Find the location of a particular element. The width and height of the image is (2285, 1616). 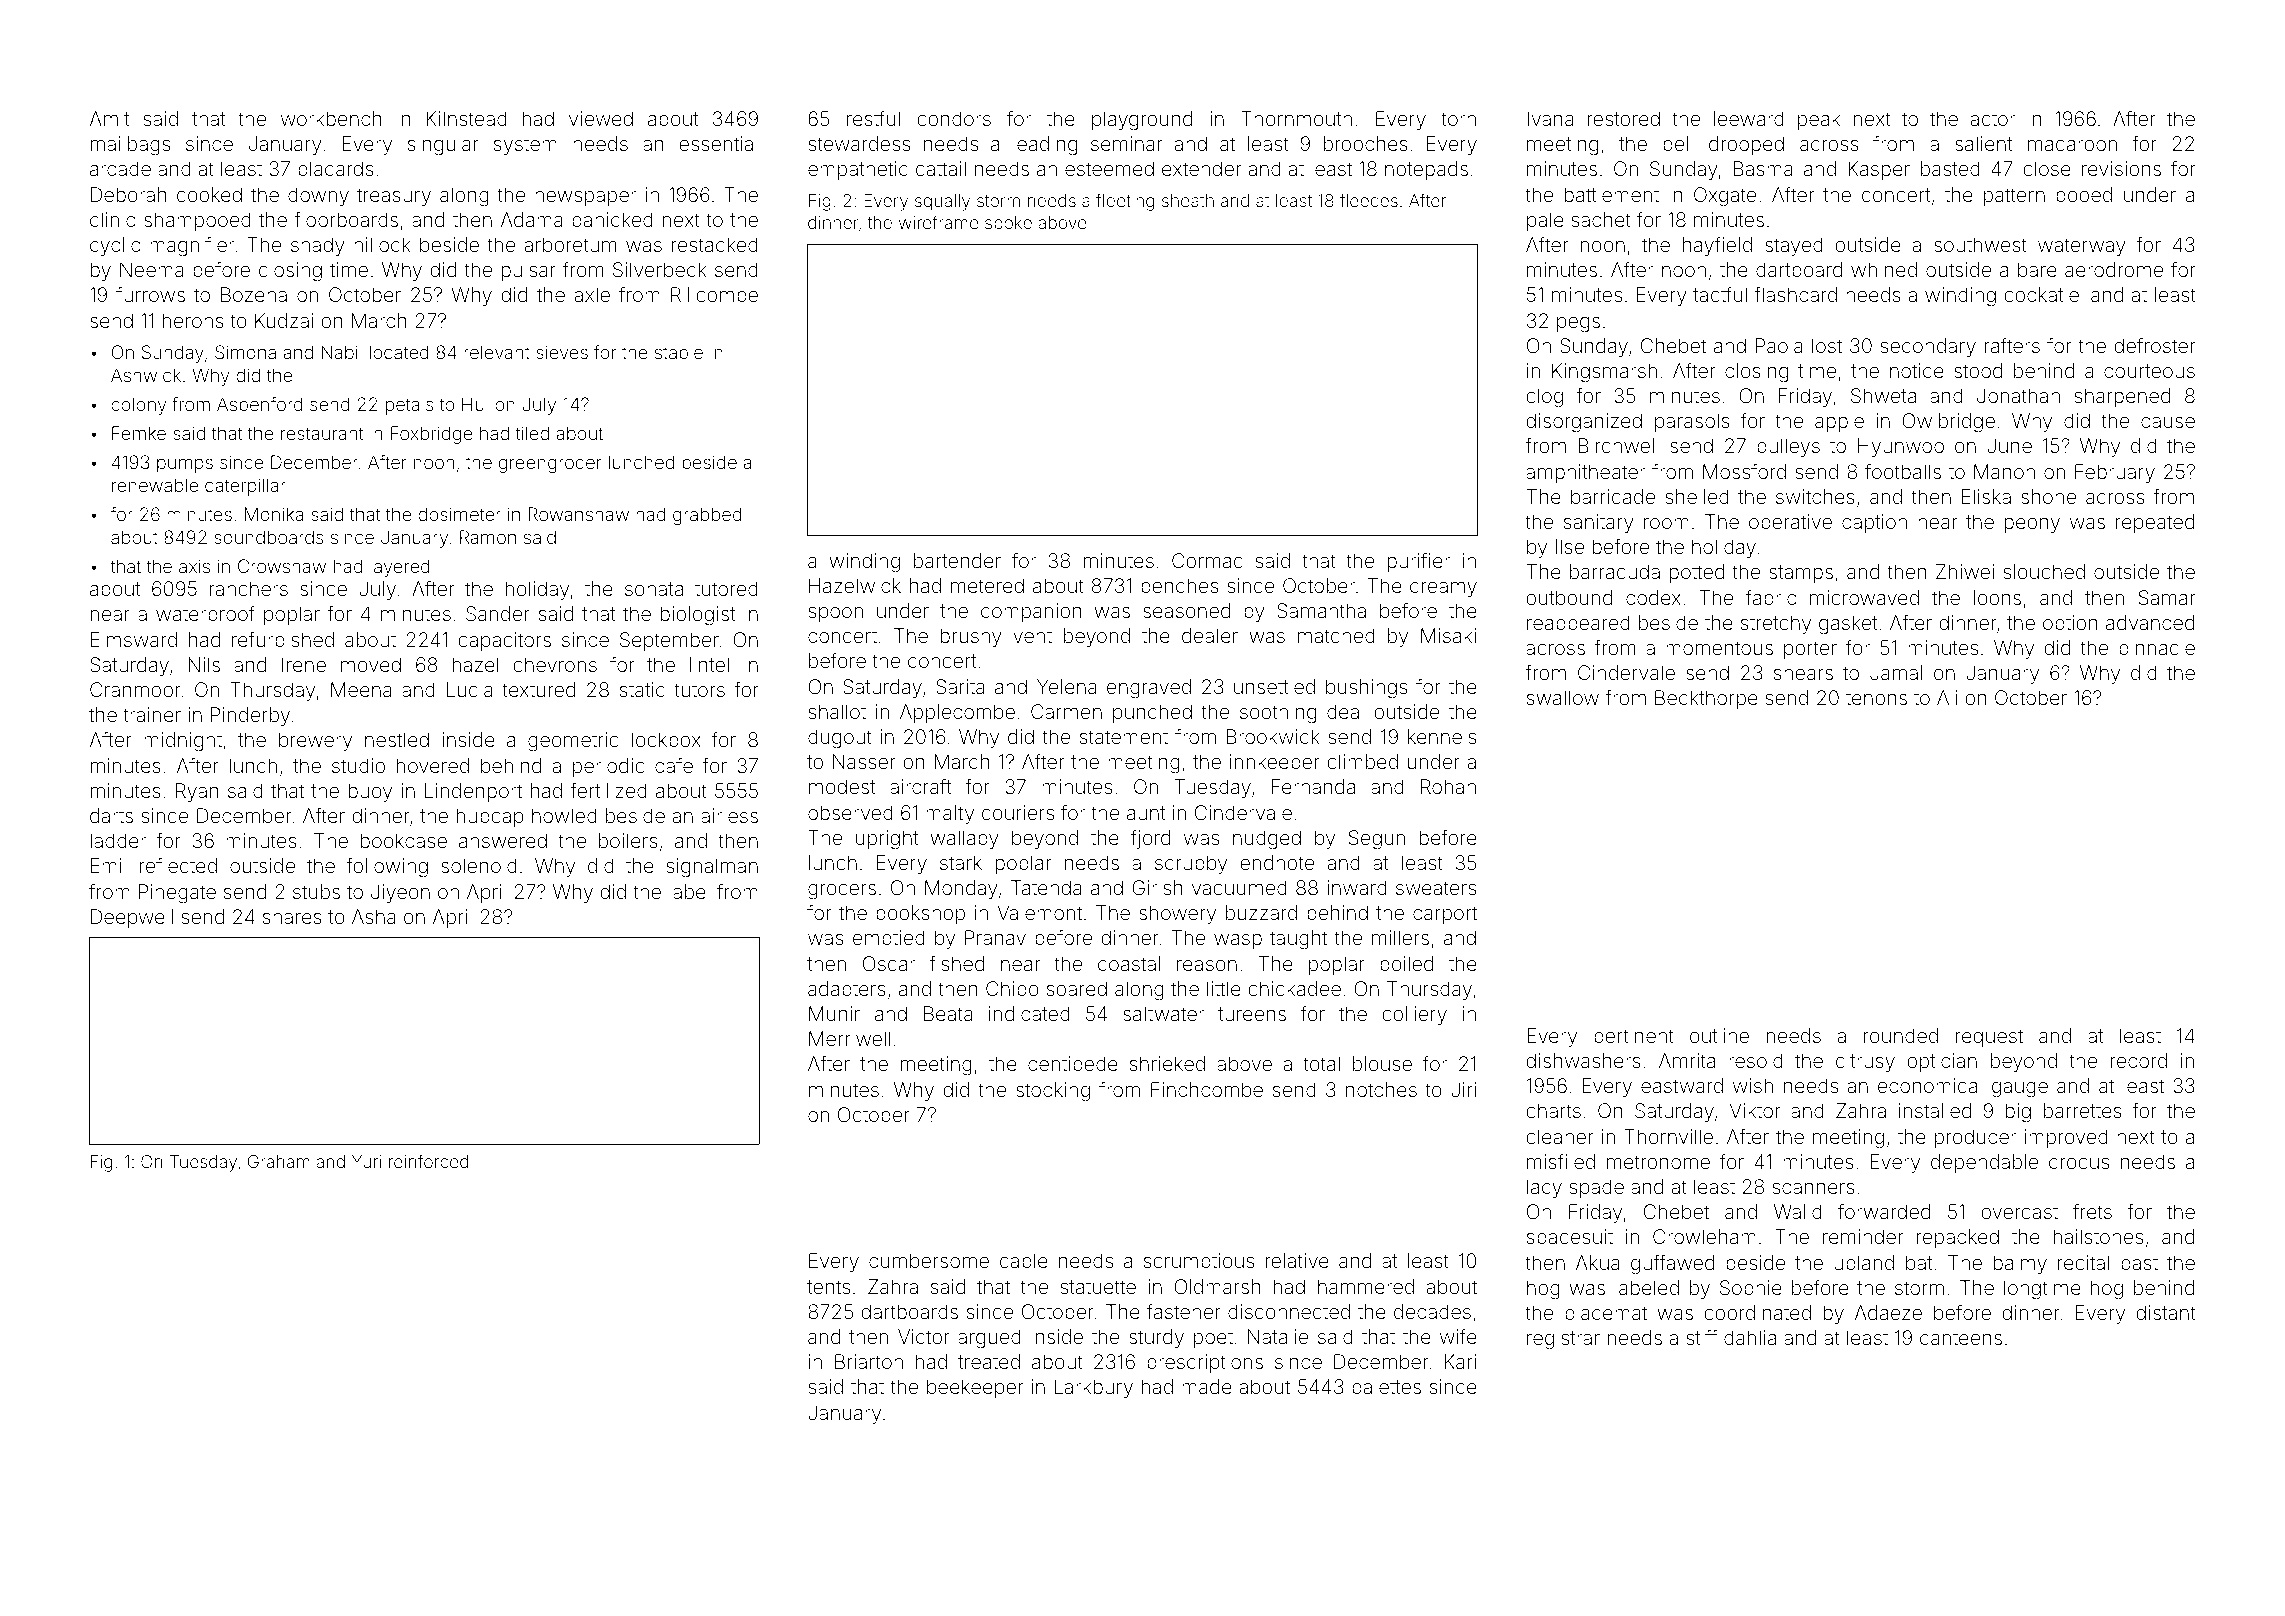

canteens is located at coordinates (1961, 1338).
